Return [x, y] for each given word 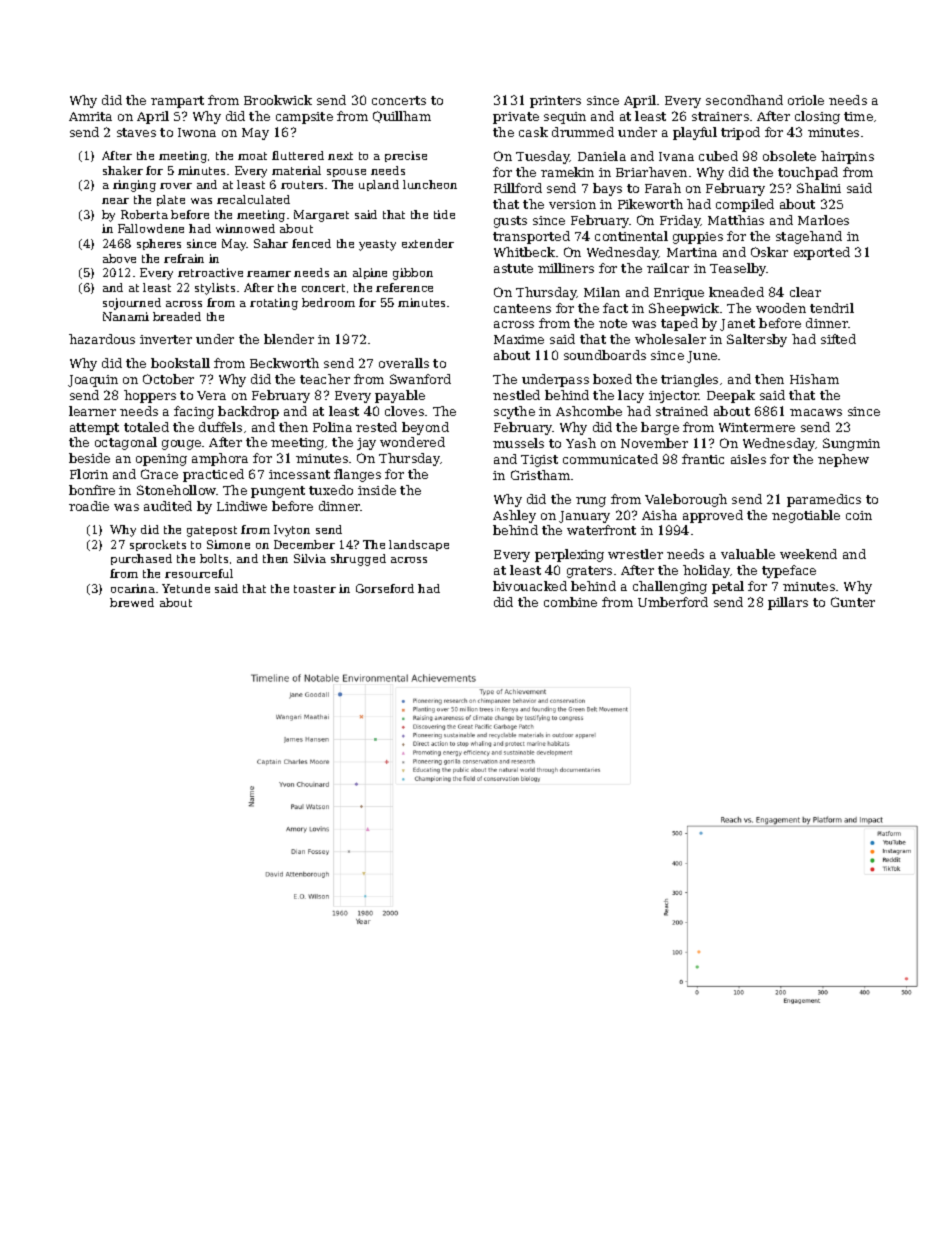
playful [695, 133]
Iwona [197, 132]
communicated [610, 459]
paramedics [824, 500]
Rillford [518, 188]
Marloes [823, 220]
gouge [181, 445]
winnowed [245, 228]
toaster [315, 589]
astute [513, 268]
